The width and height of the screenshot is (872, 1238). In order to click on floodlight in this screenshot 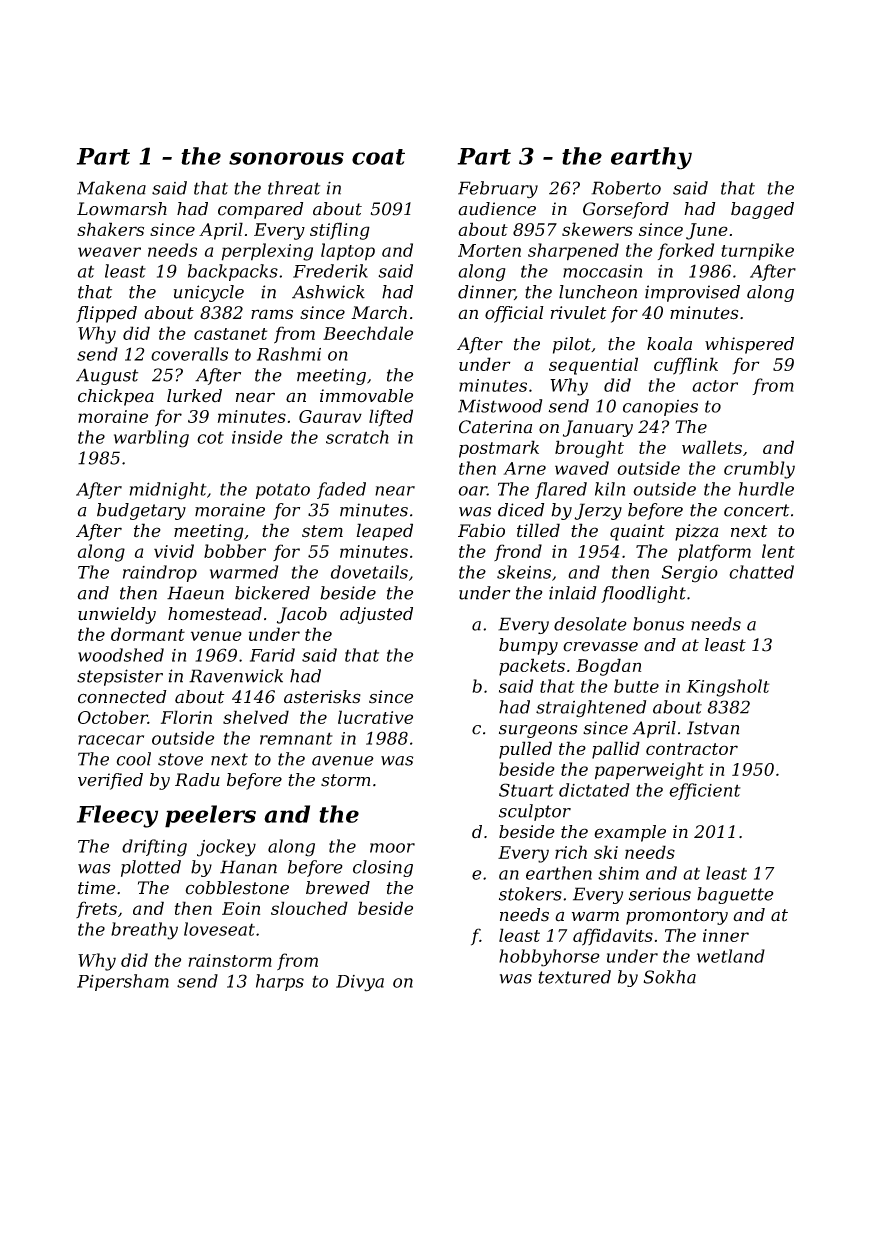, I will do `click(643, 594)`.
